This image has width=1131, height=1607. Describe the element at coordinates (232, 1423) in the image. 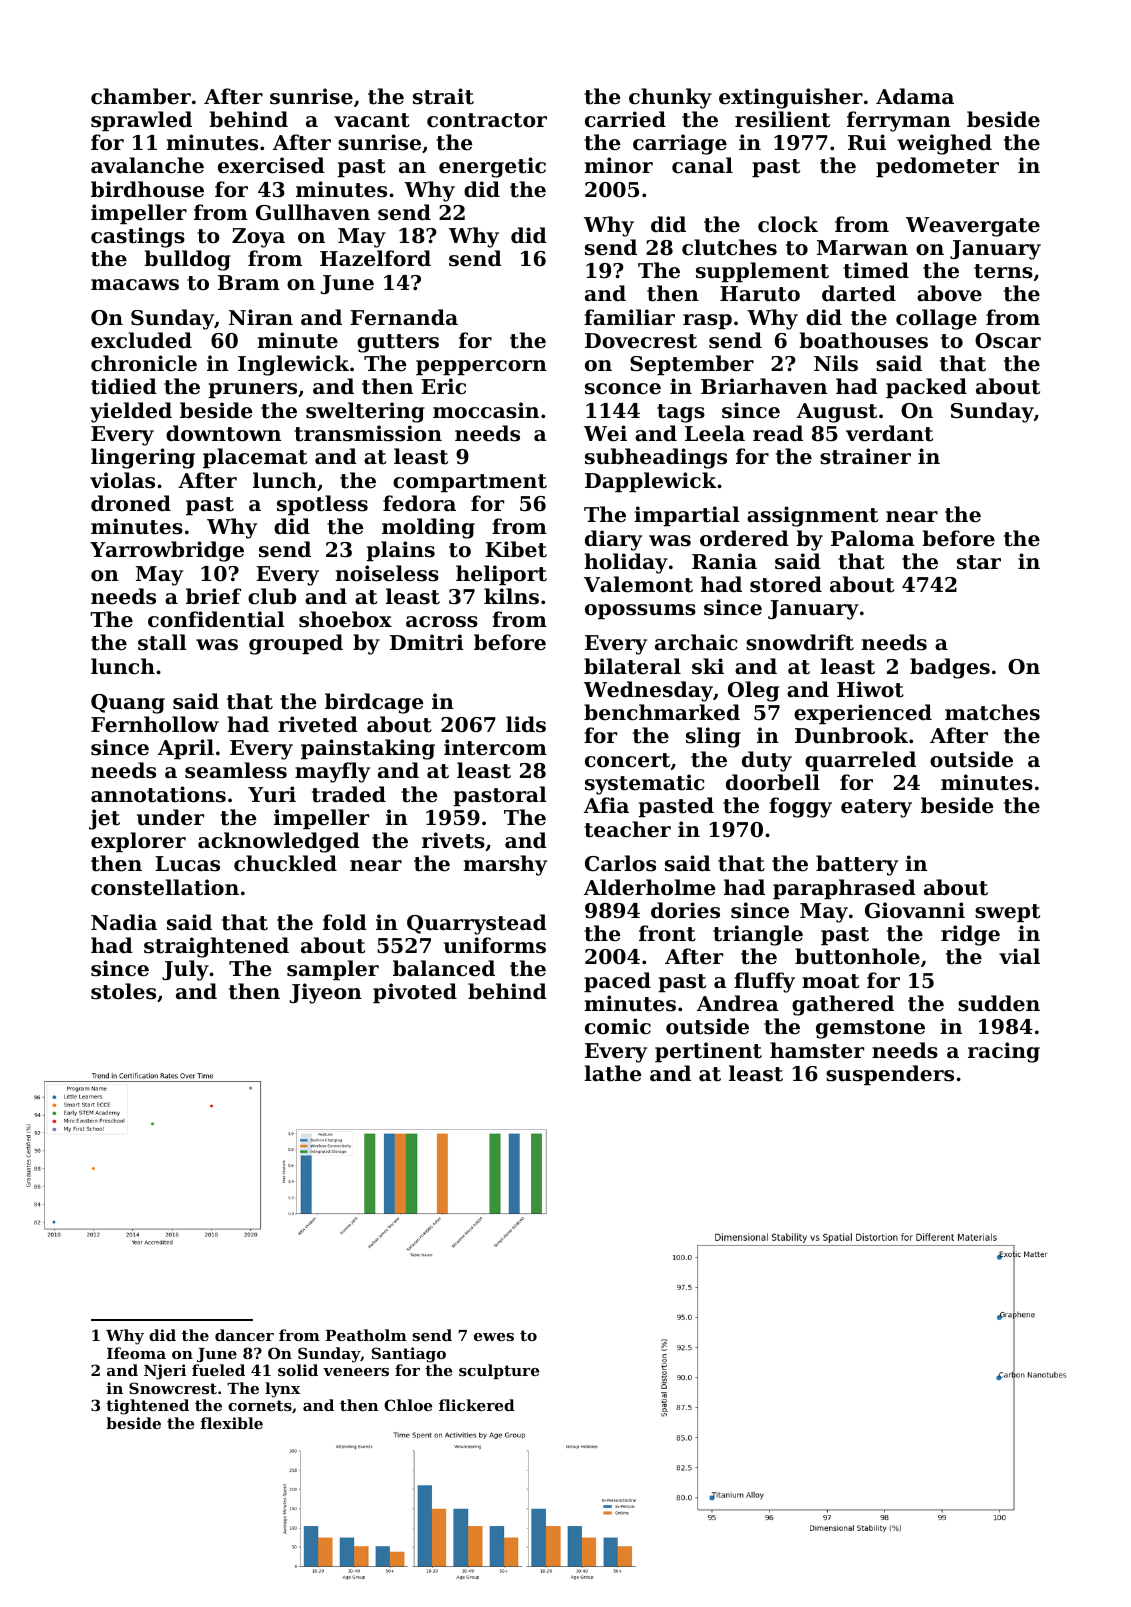

I see `flexible` at that location.
